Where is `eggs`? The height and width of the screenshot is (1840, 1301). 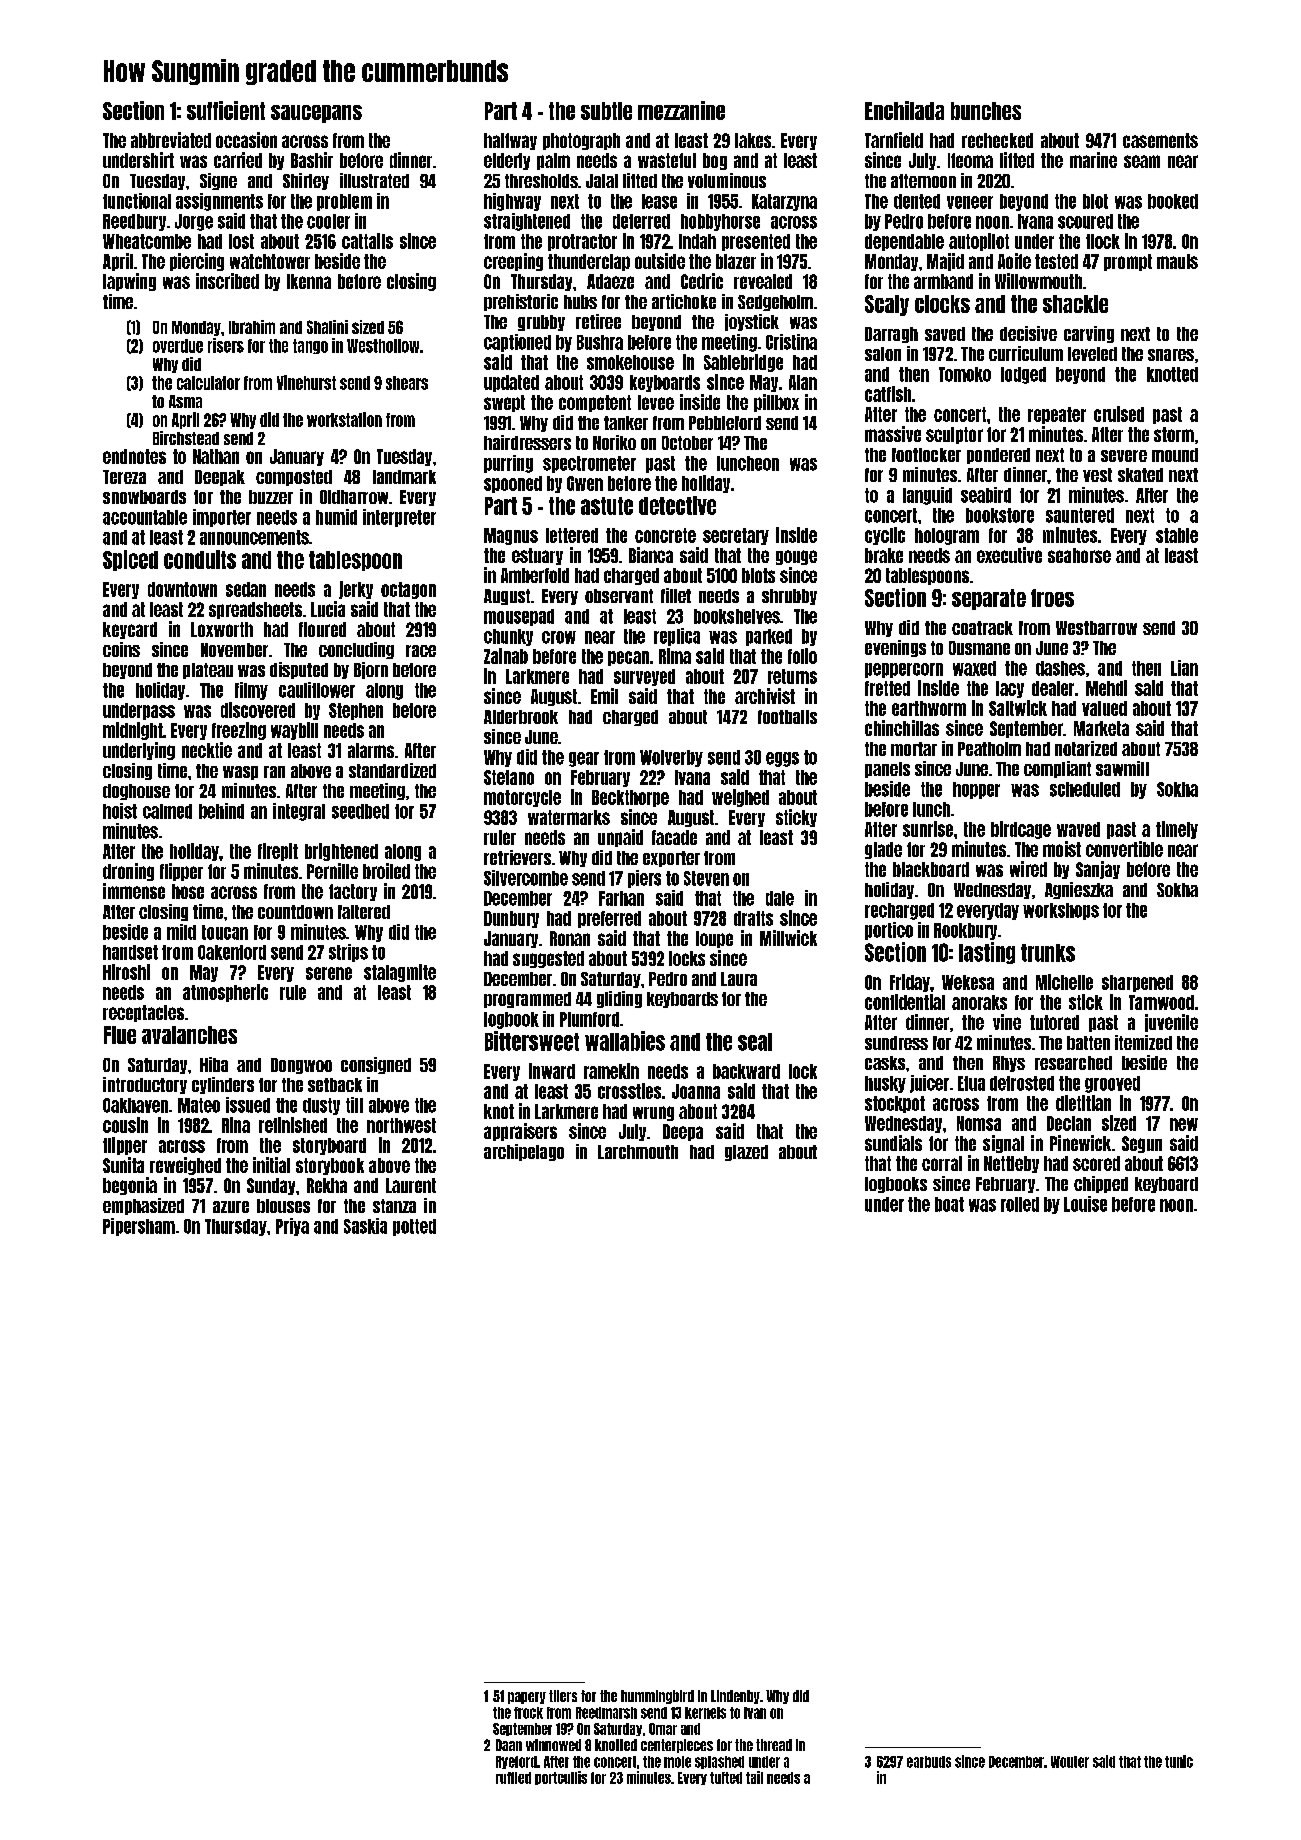
eggs is located at coordinates (782, 759).
